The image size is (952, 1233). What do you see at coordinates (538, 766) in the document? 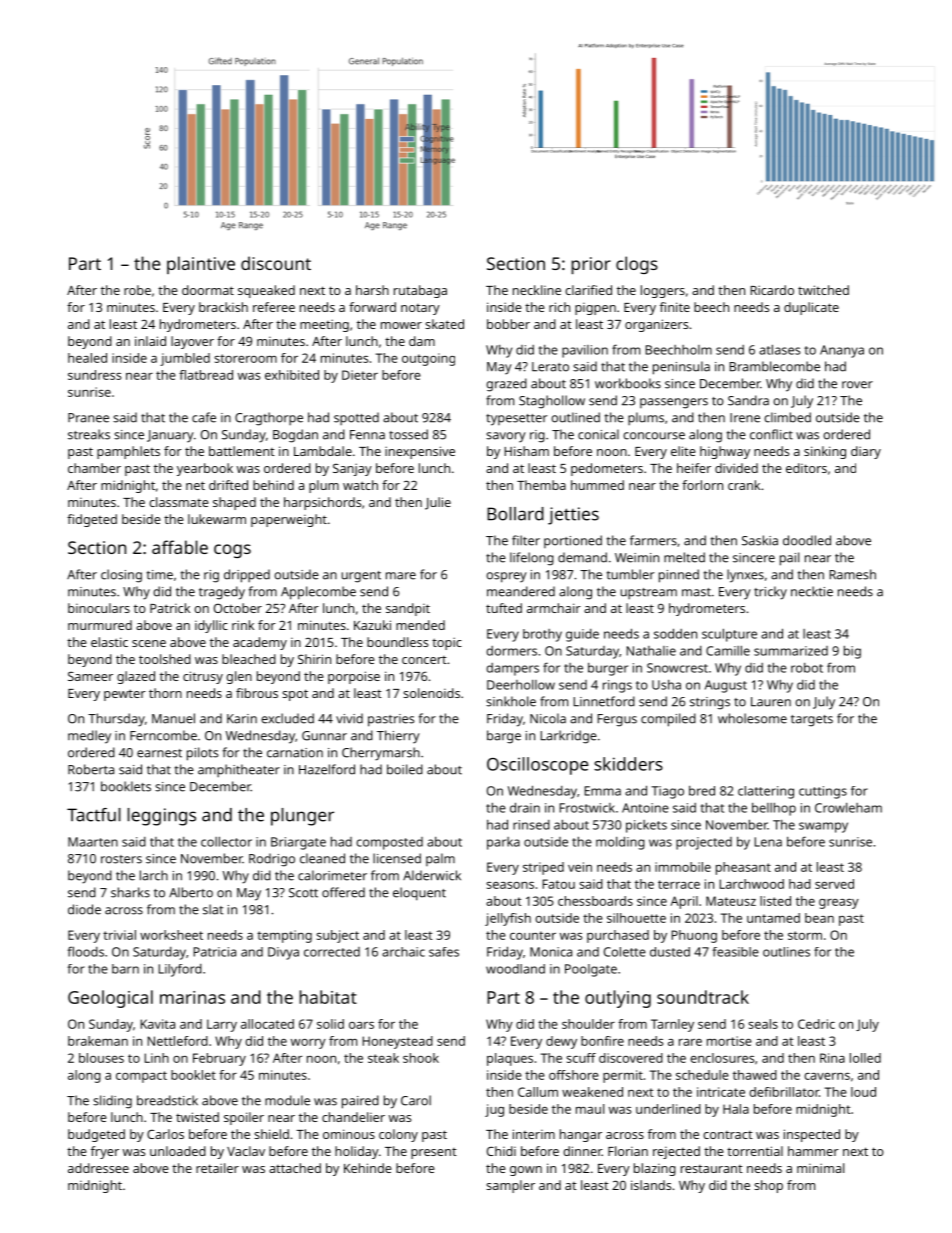
I see `Oscilloscope` at bounding box center [538, 766].
